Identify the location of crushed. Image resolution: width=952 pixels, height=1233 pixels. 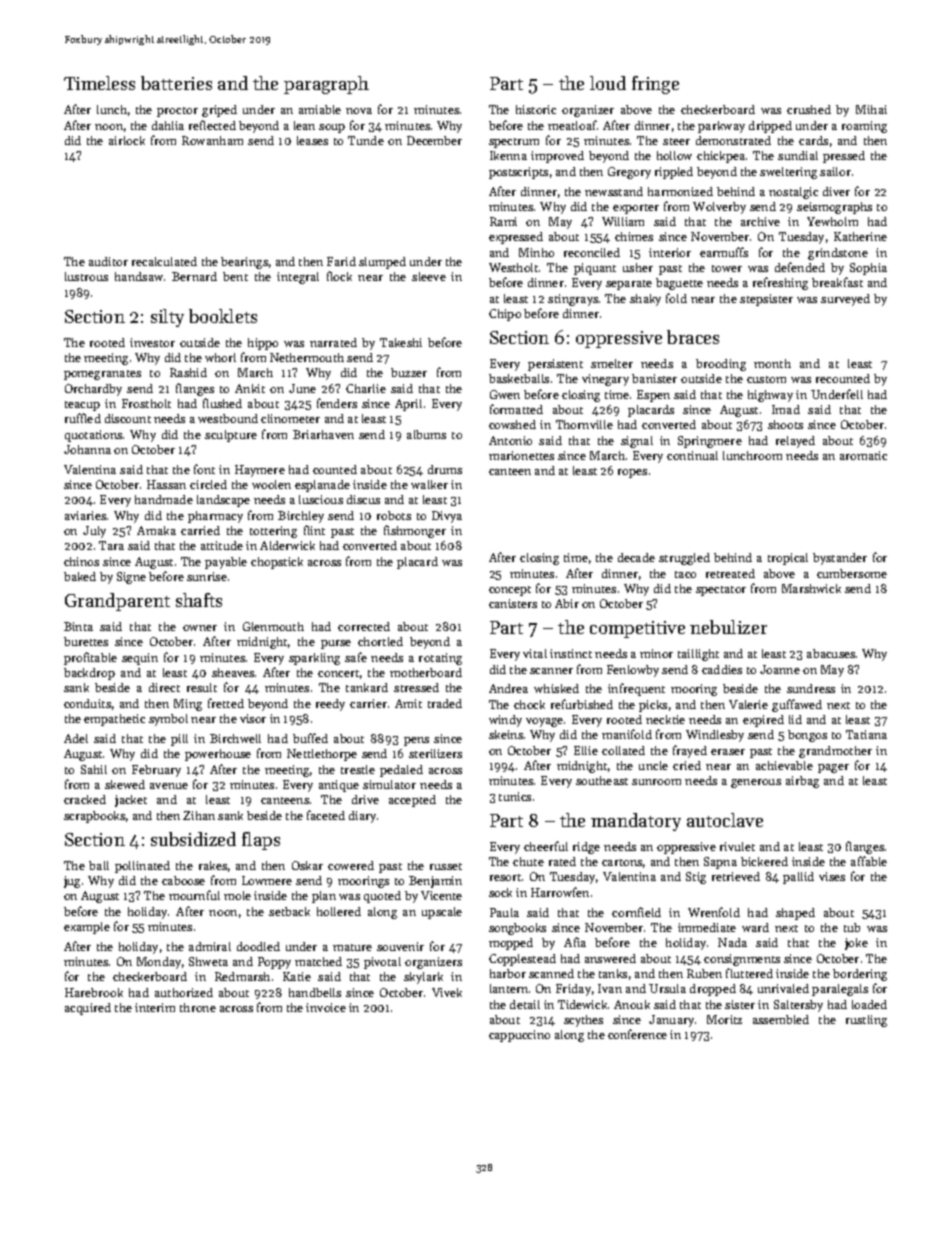
(809, 109).
